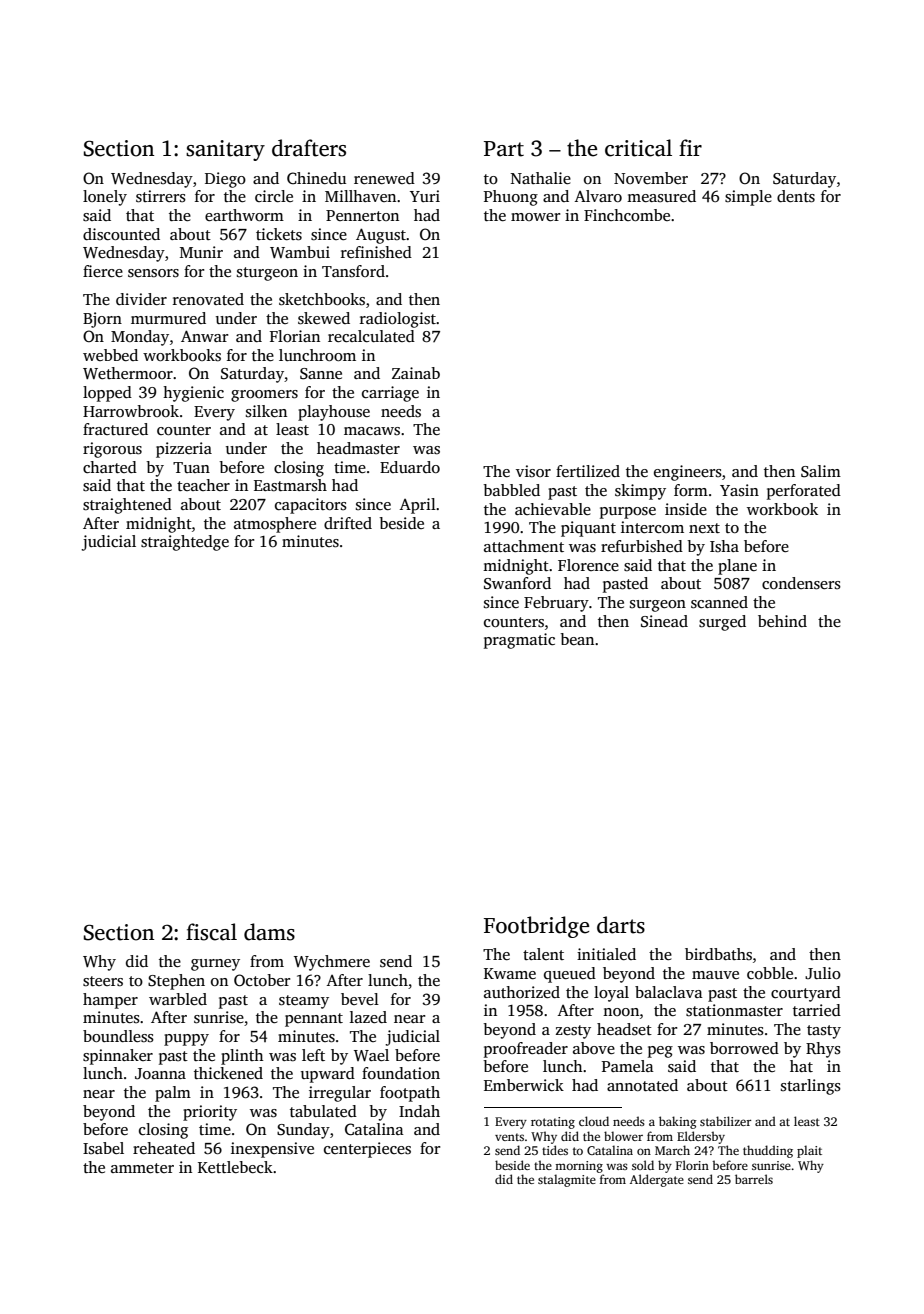 This document has height=1314, width=924. What do you see at coordinates (504, 149) in the document?
I see `Part` at bounding box center [504, 149].
